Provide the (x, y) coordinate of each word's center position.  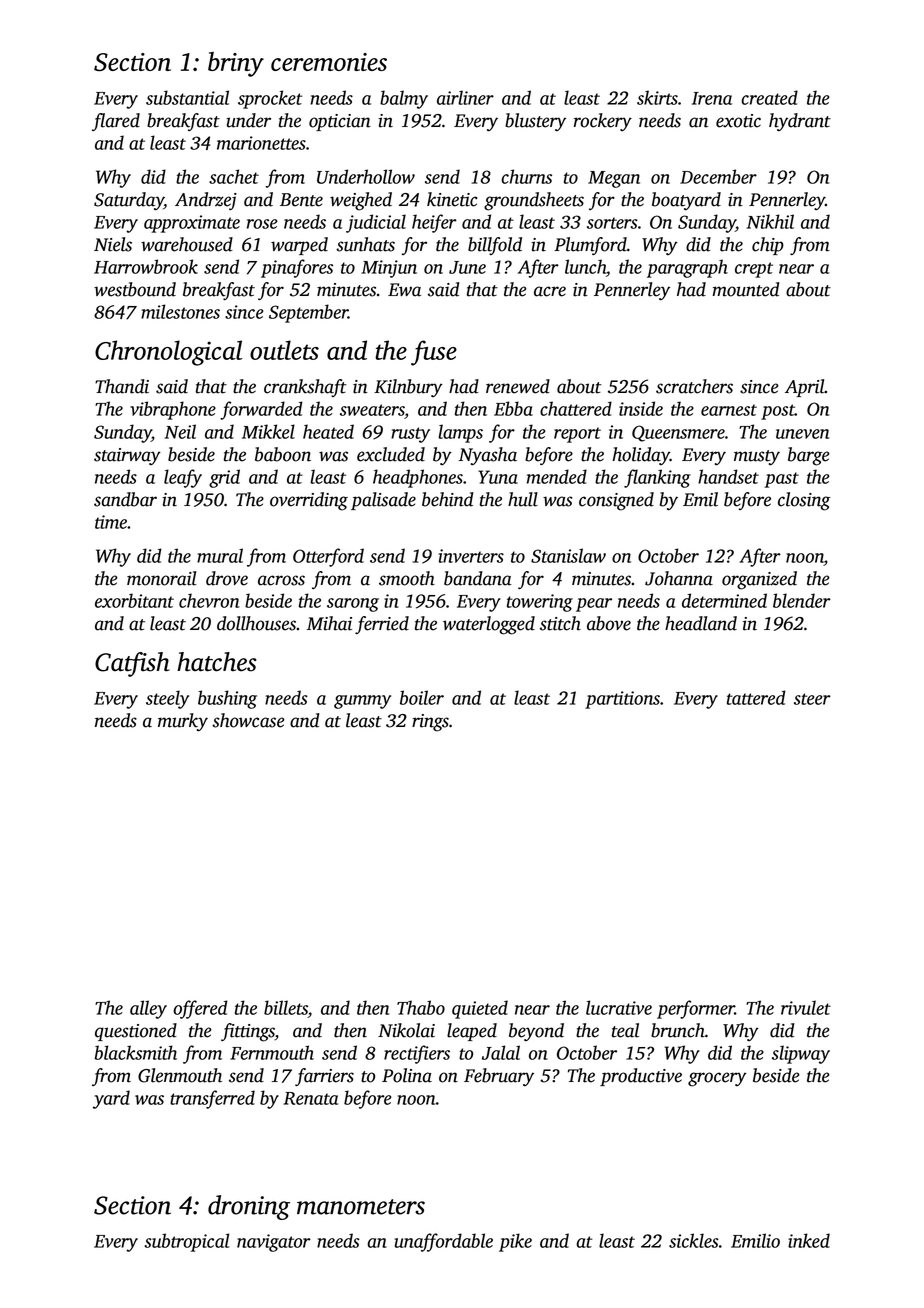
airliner (465, 97)
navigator (274, 1243)
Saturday (129, 201)
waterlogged (489, 625)
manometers (361, 1207)
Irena (712, 98)
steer (812, 699)
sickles (694, 1240)
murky (183, 722)
